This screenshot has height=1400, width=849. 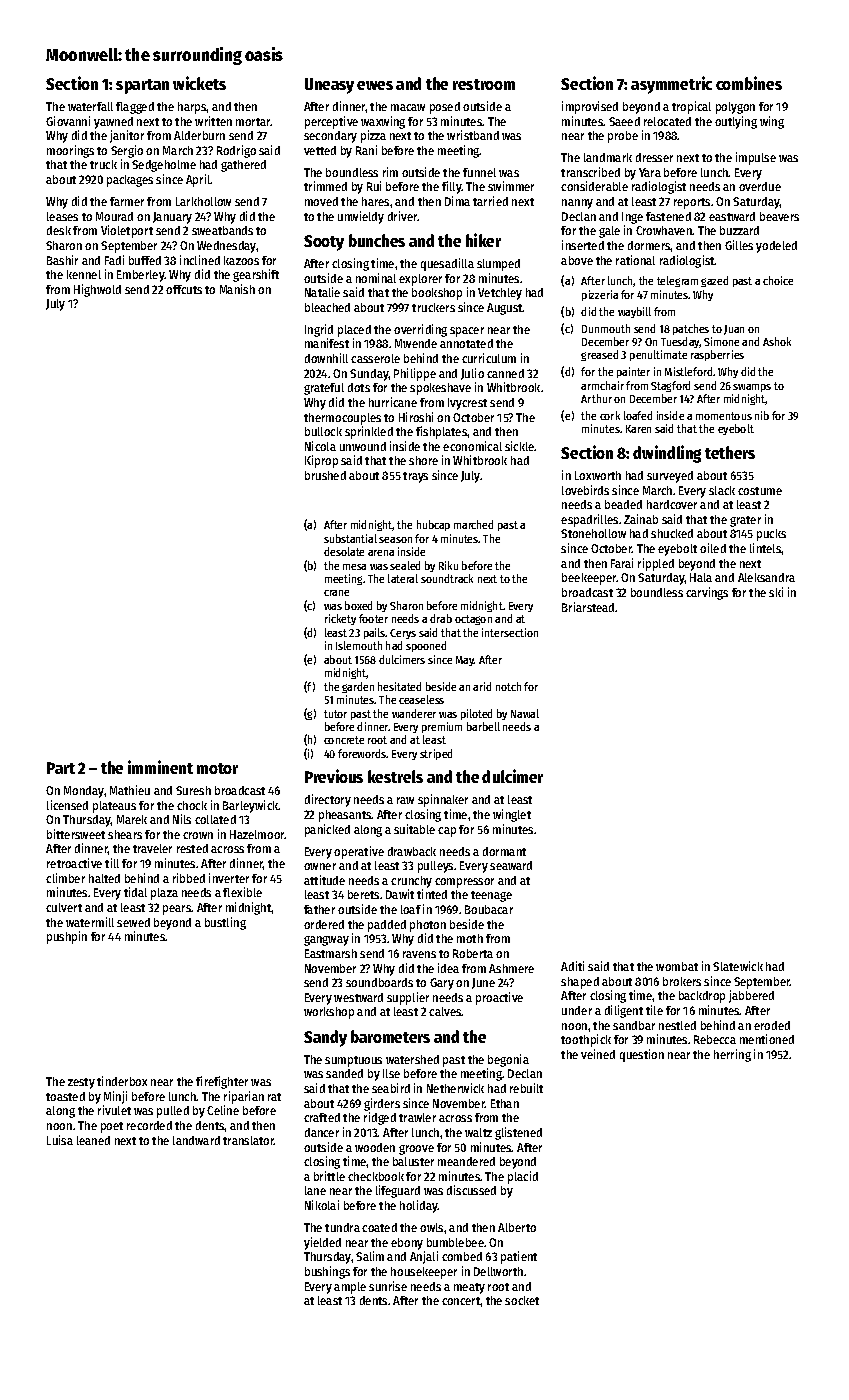 What do you see at coordinates (399, 686) in the screenshot?
I see `hesitated` at bounding box center [399, 686].
